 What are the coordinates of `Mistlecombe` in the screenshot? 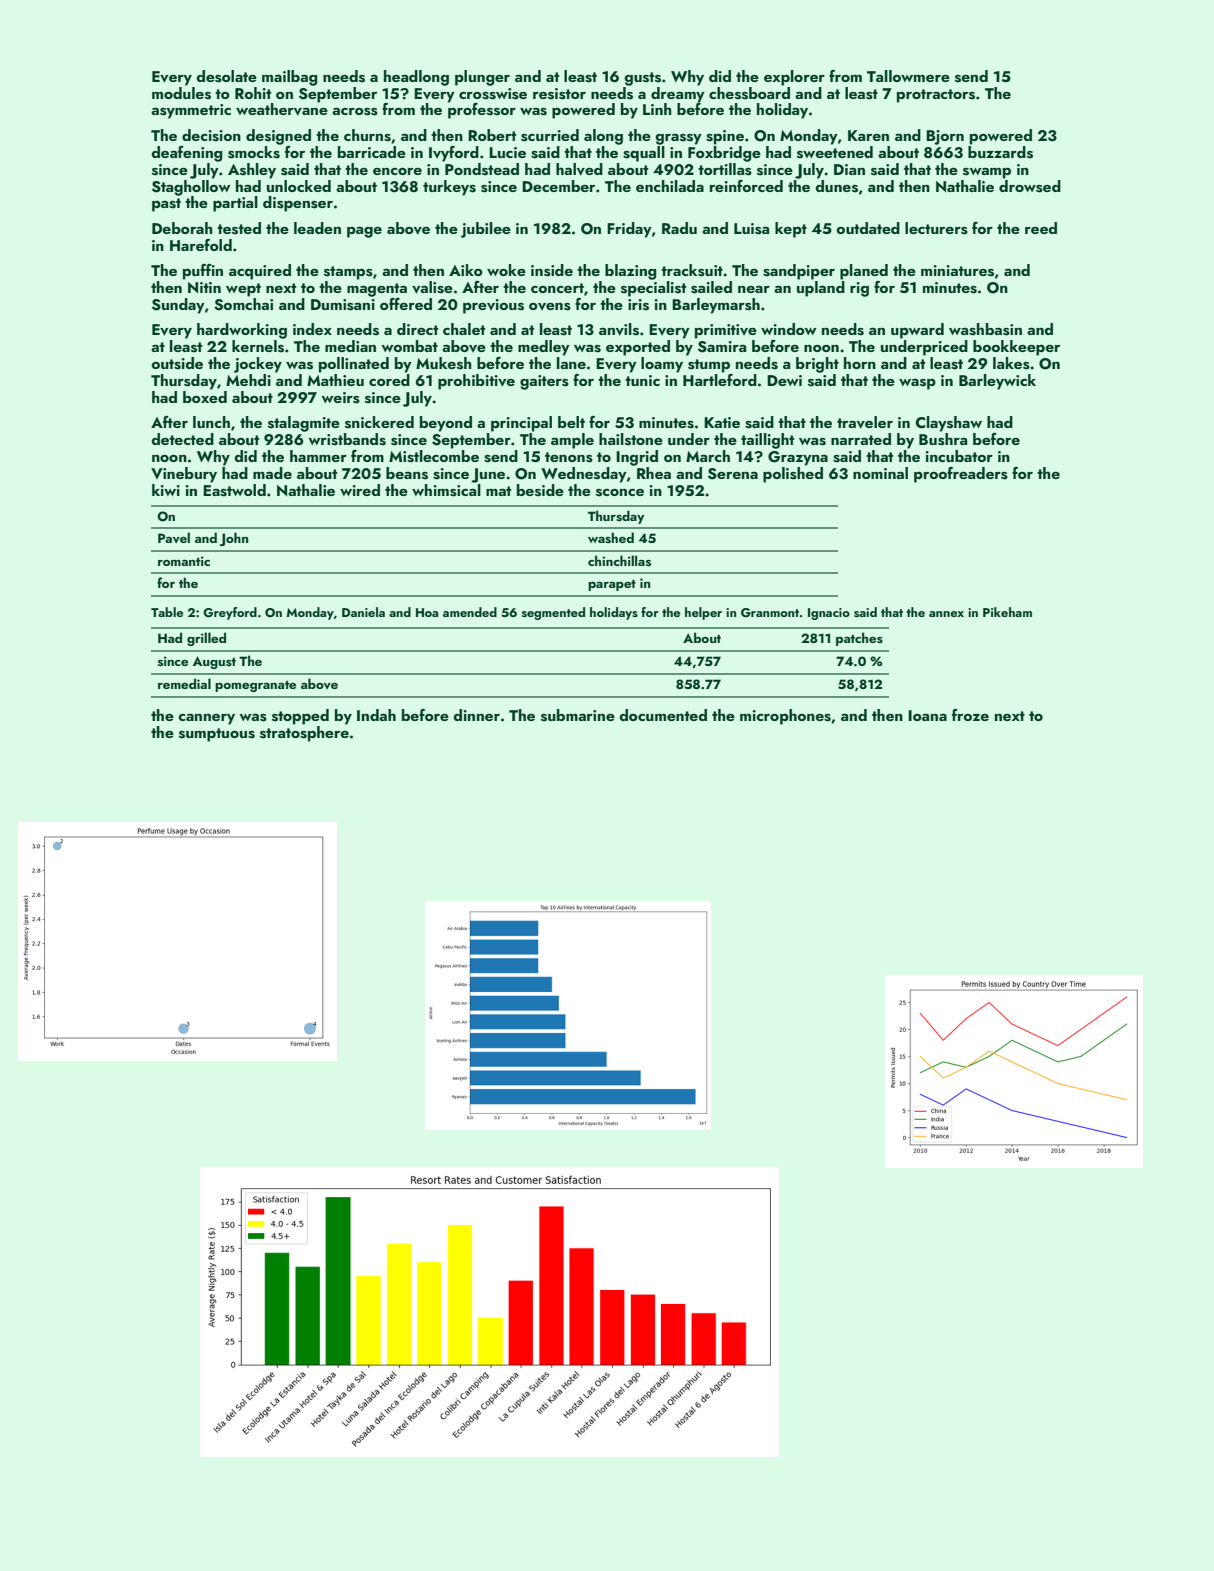 It's located at (434, 456).
